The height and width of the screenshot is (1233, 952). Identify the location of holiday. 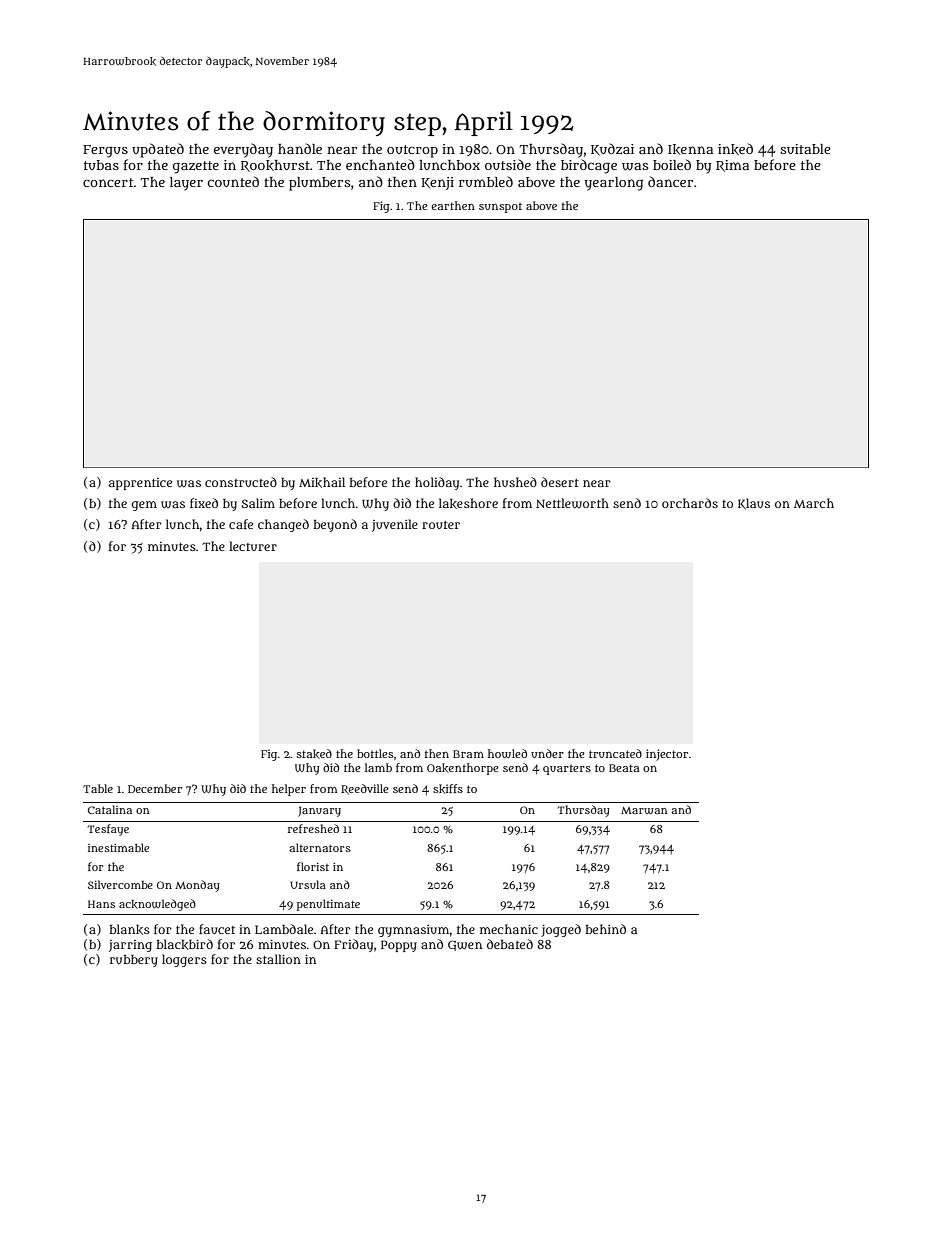
(437, 483).
